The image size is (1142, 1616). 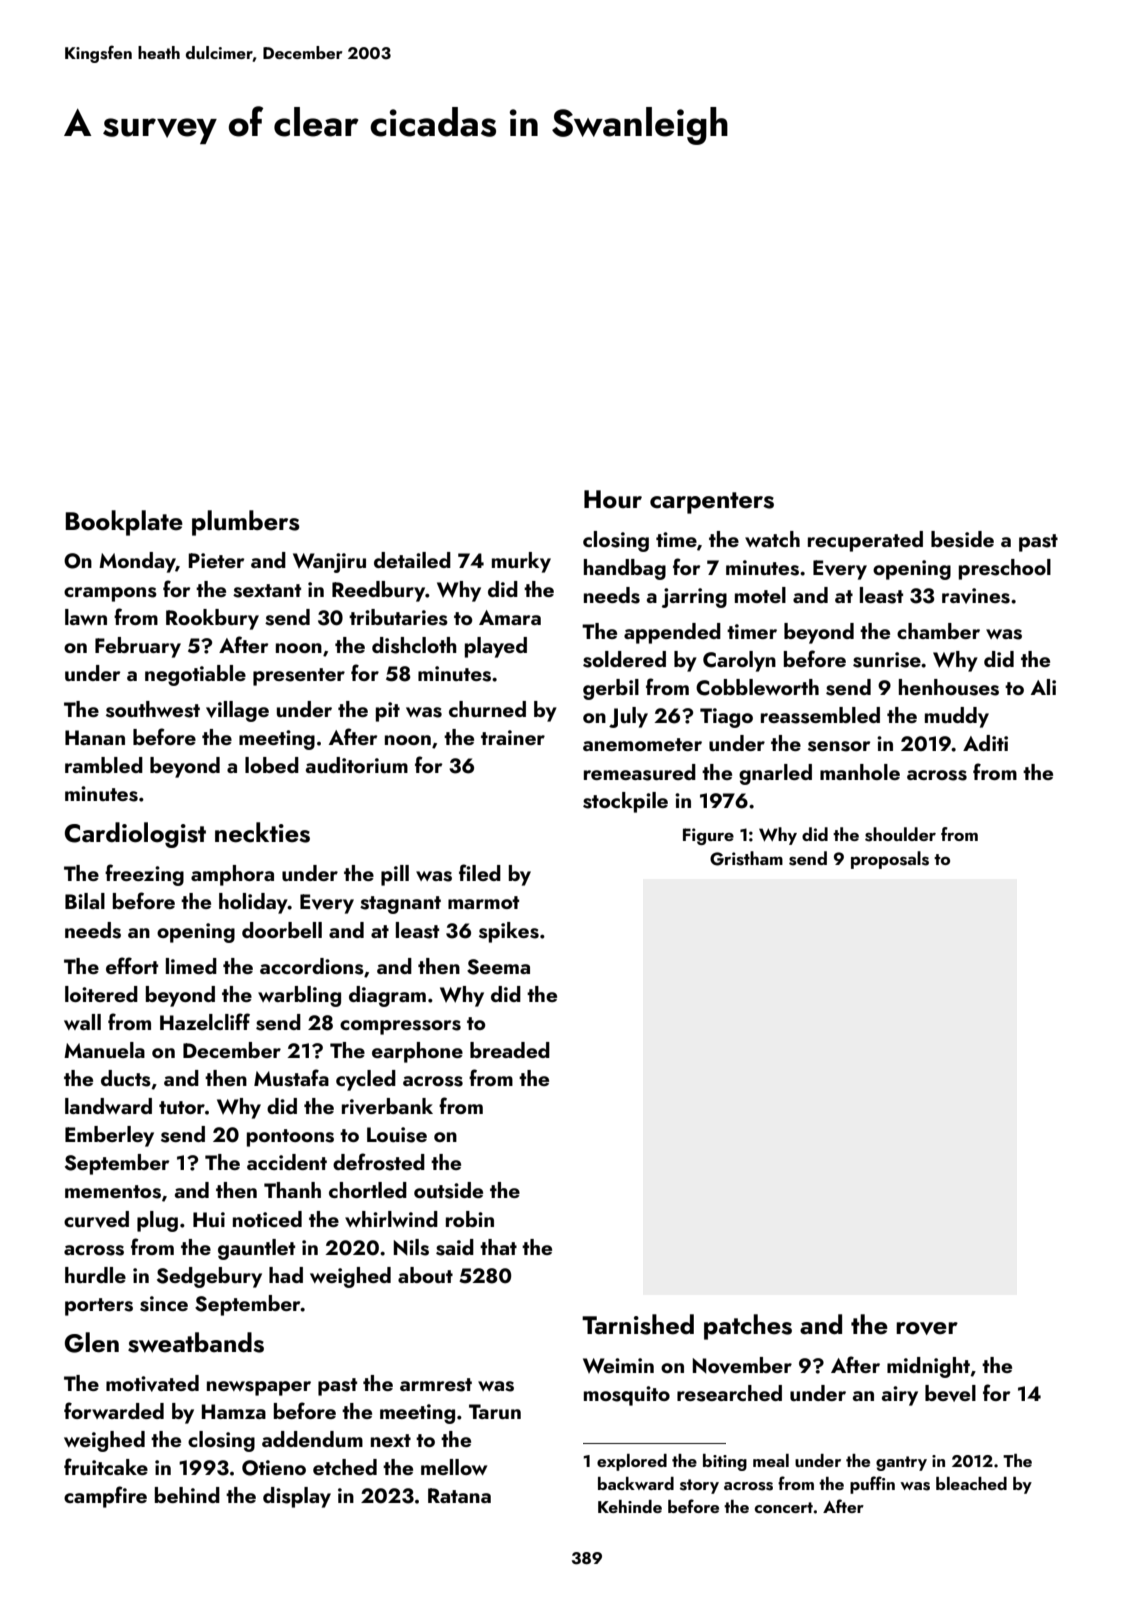 I want to click on beside, so click(x=962, y=539).
